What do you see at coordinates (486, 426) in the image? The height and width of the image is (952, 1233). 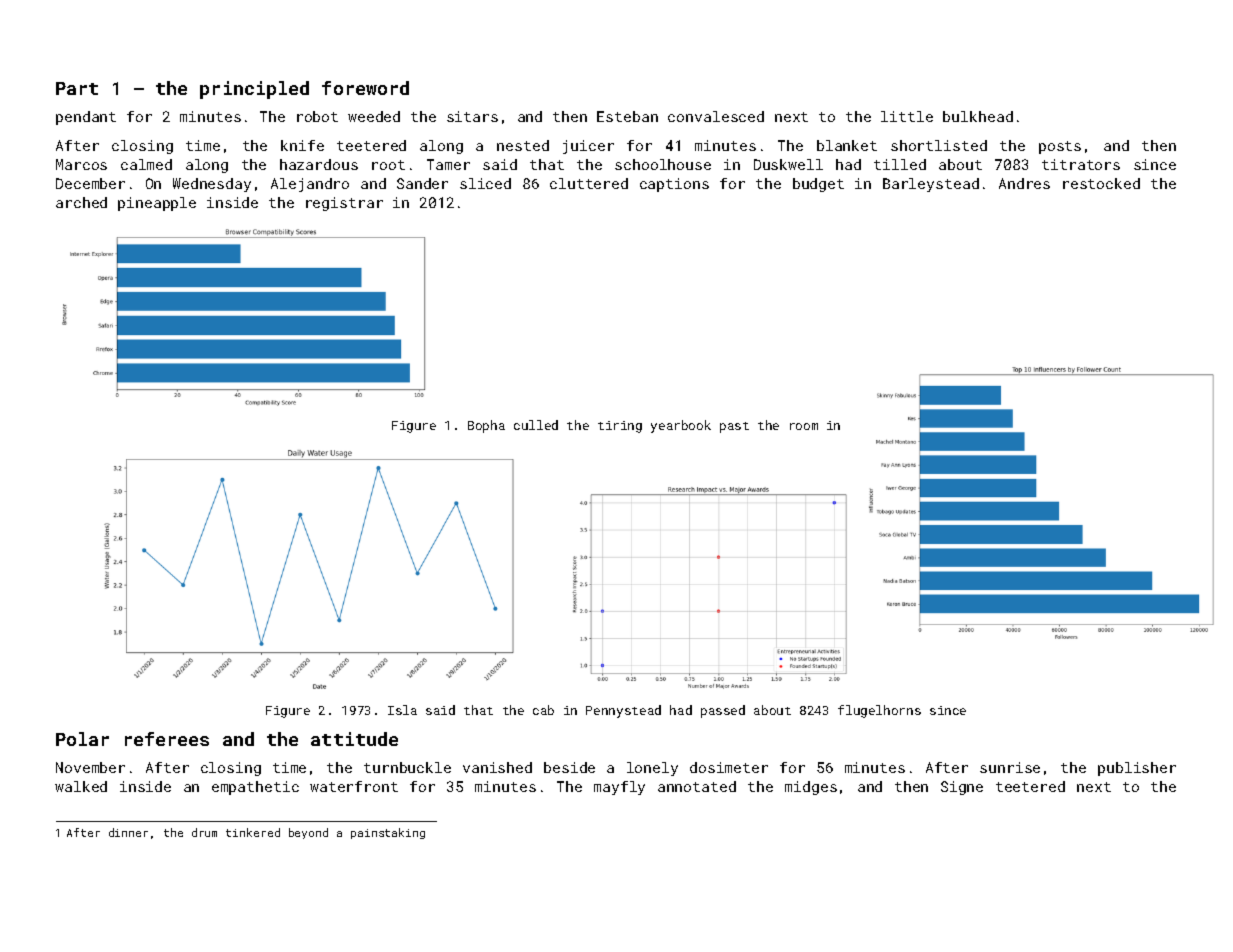 I see `Bopha` at bounding box center [486, 426].
